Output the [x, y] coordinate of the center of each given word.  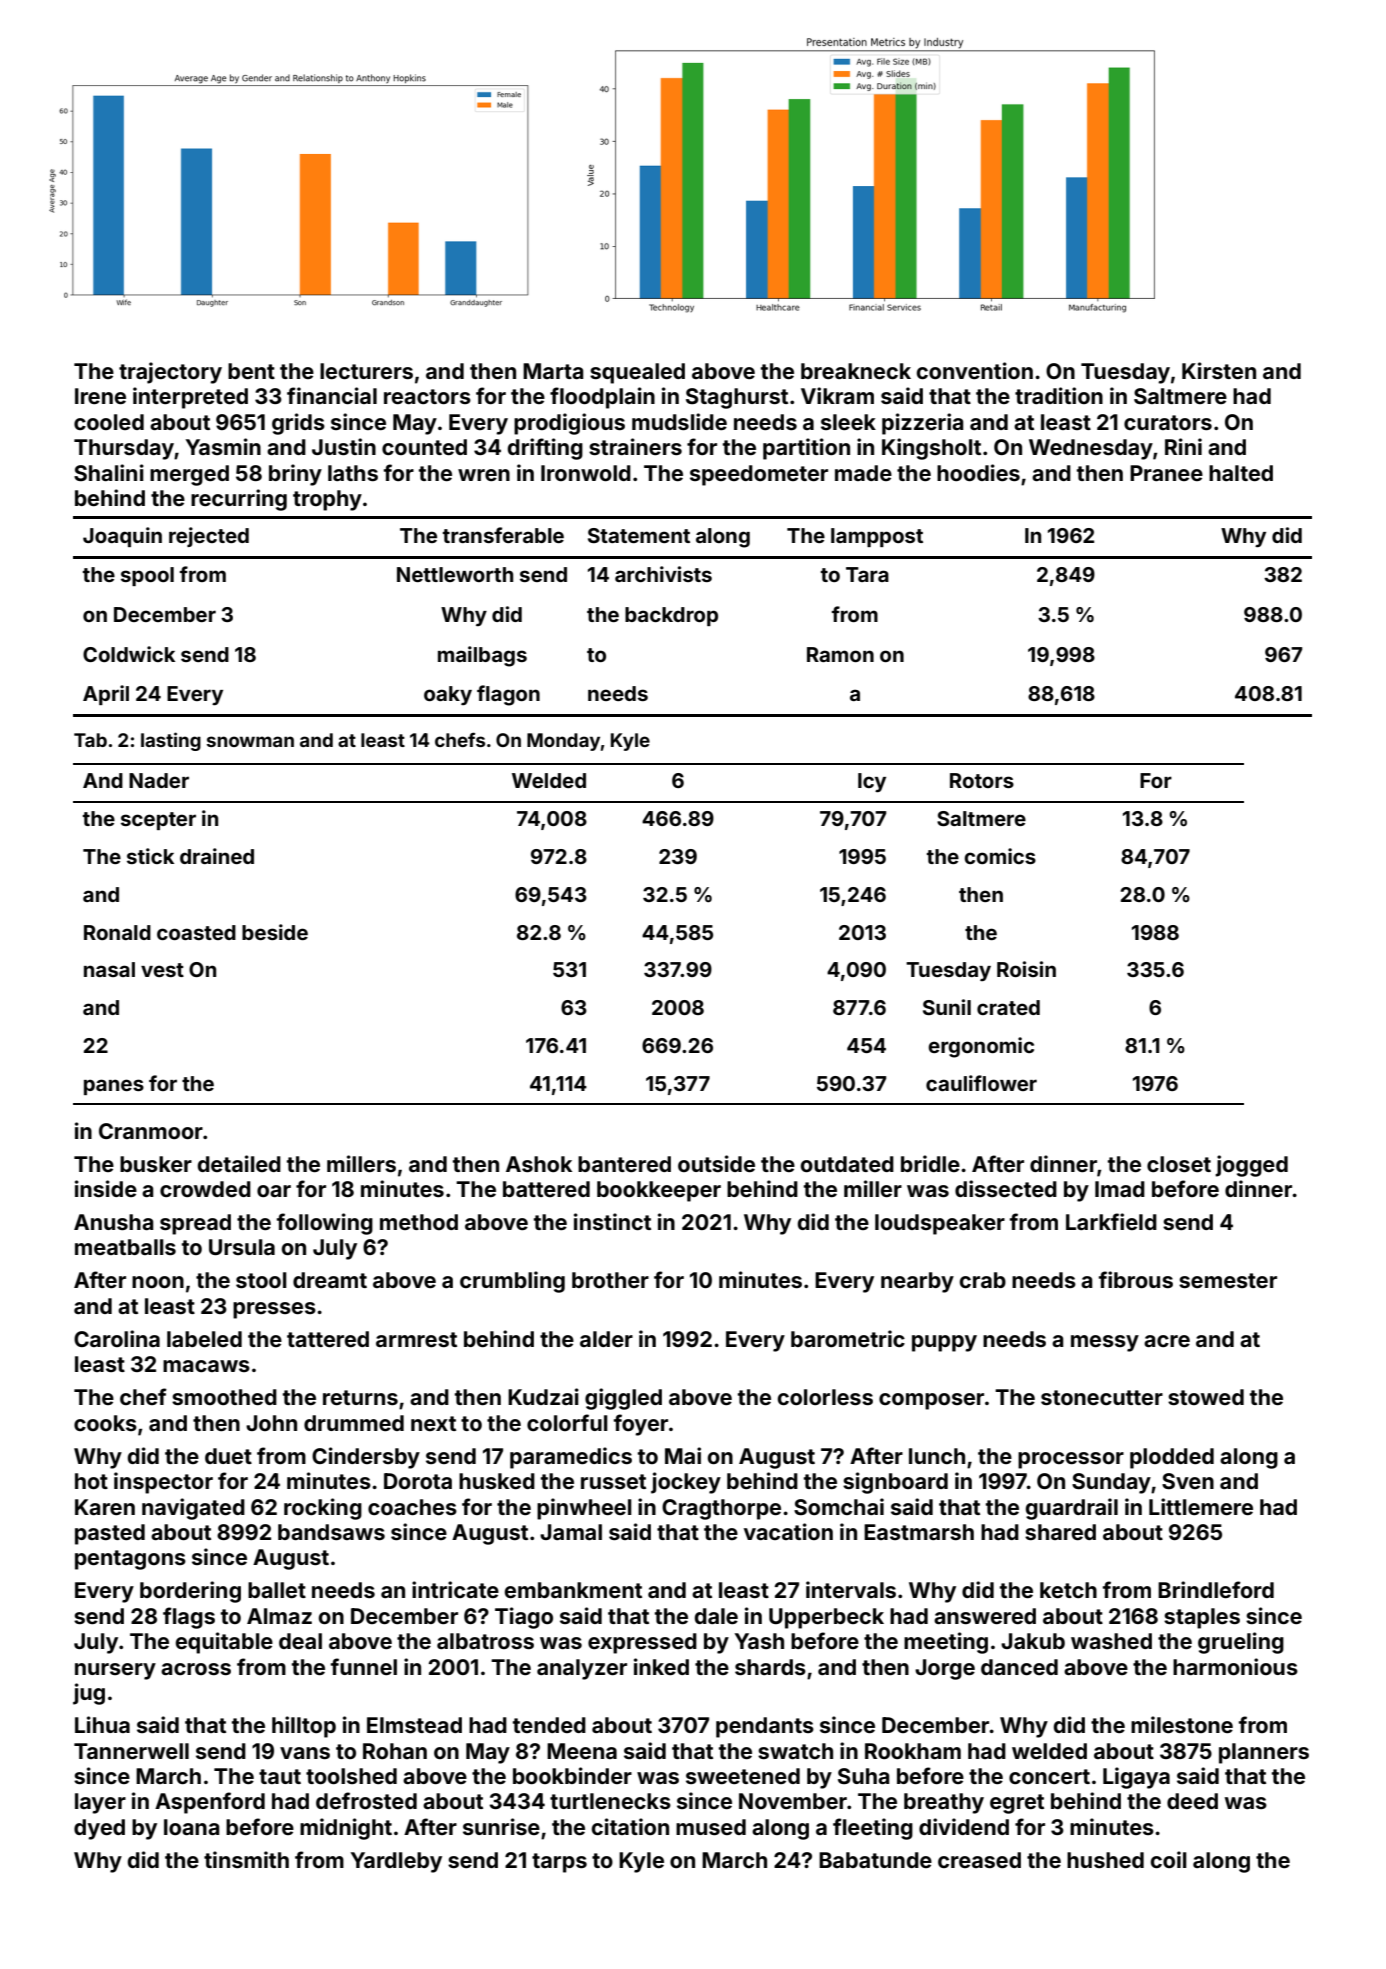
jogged [1251, 1166]
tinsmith [246, 1859]
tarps [559, 1863]
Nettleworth [455, 574]
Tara [867, 574]
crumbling [512, 1282]
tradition [1059, 395]
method [419, 1222]
